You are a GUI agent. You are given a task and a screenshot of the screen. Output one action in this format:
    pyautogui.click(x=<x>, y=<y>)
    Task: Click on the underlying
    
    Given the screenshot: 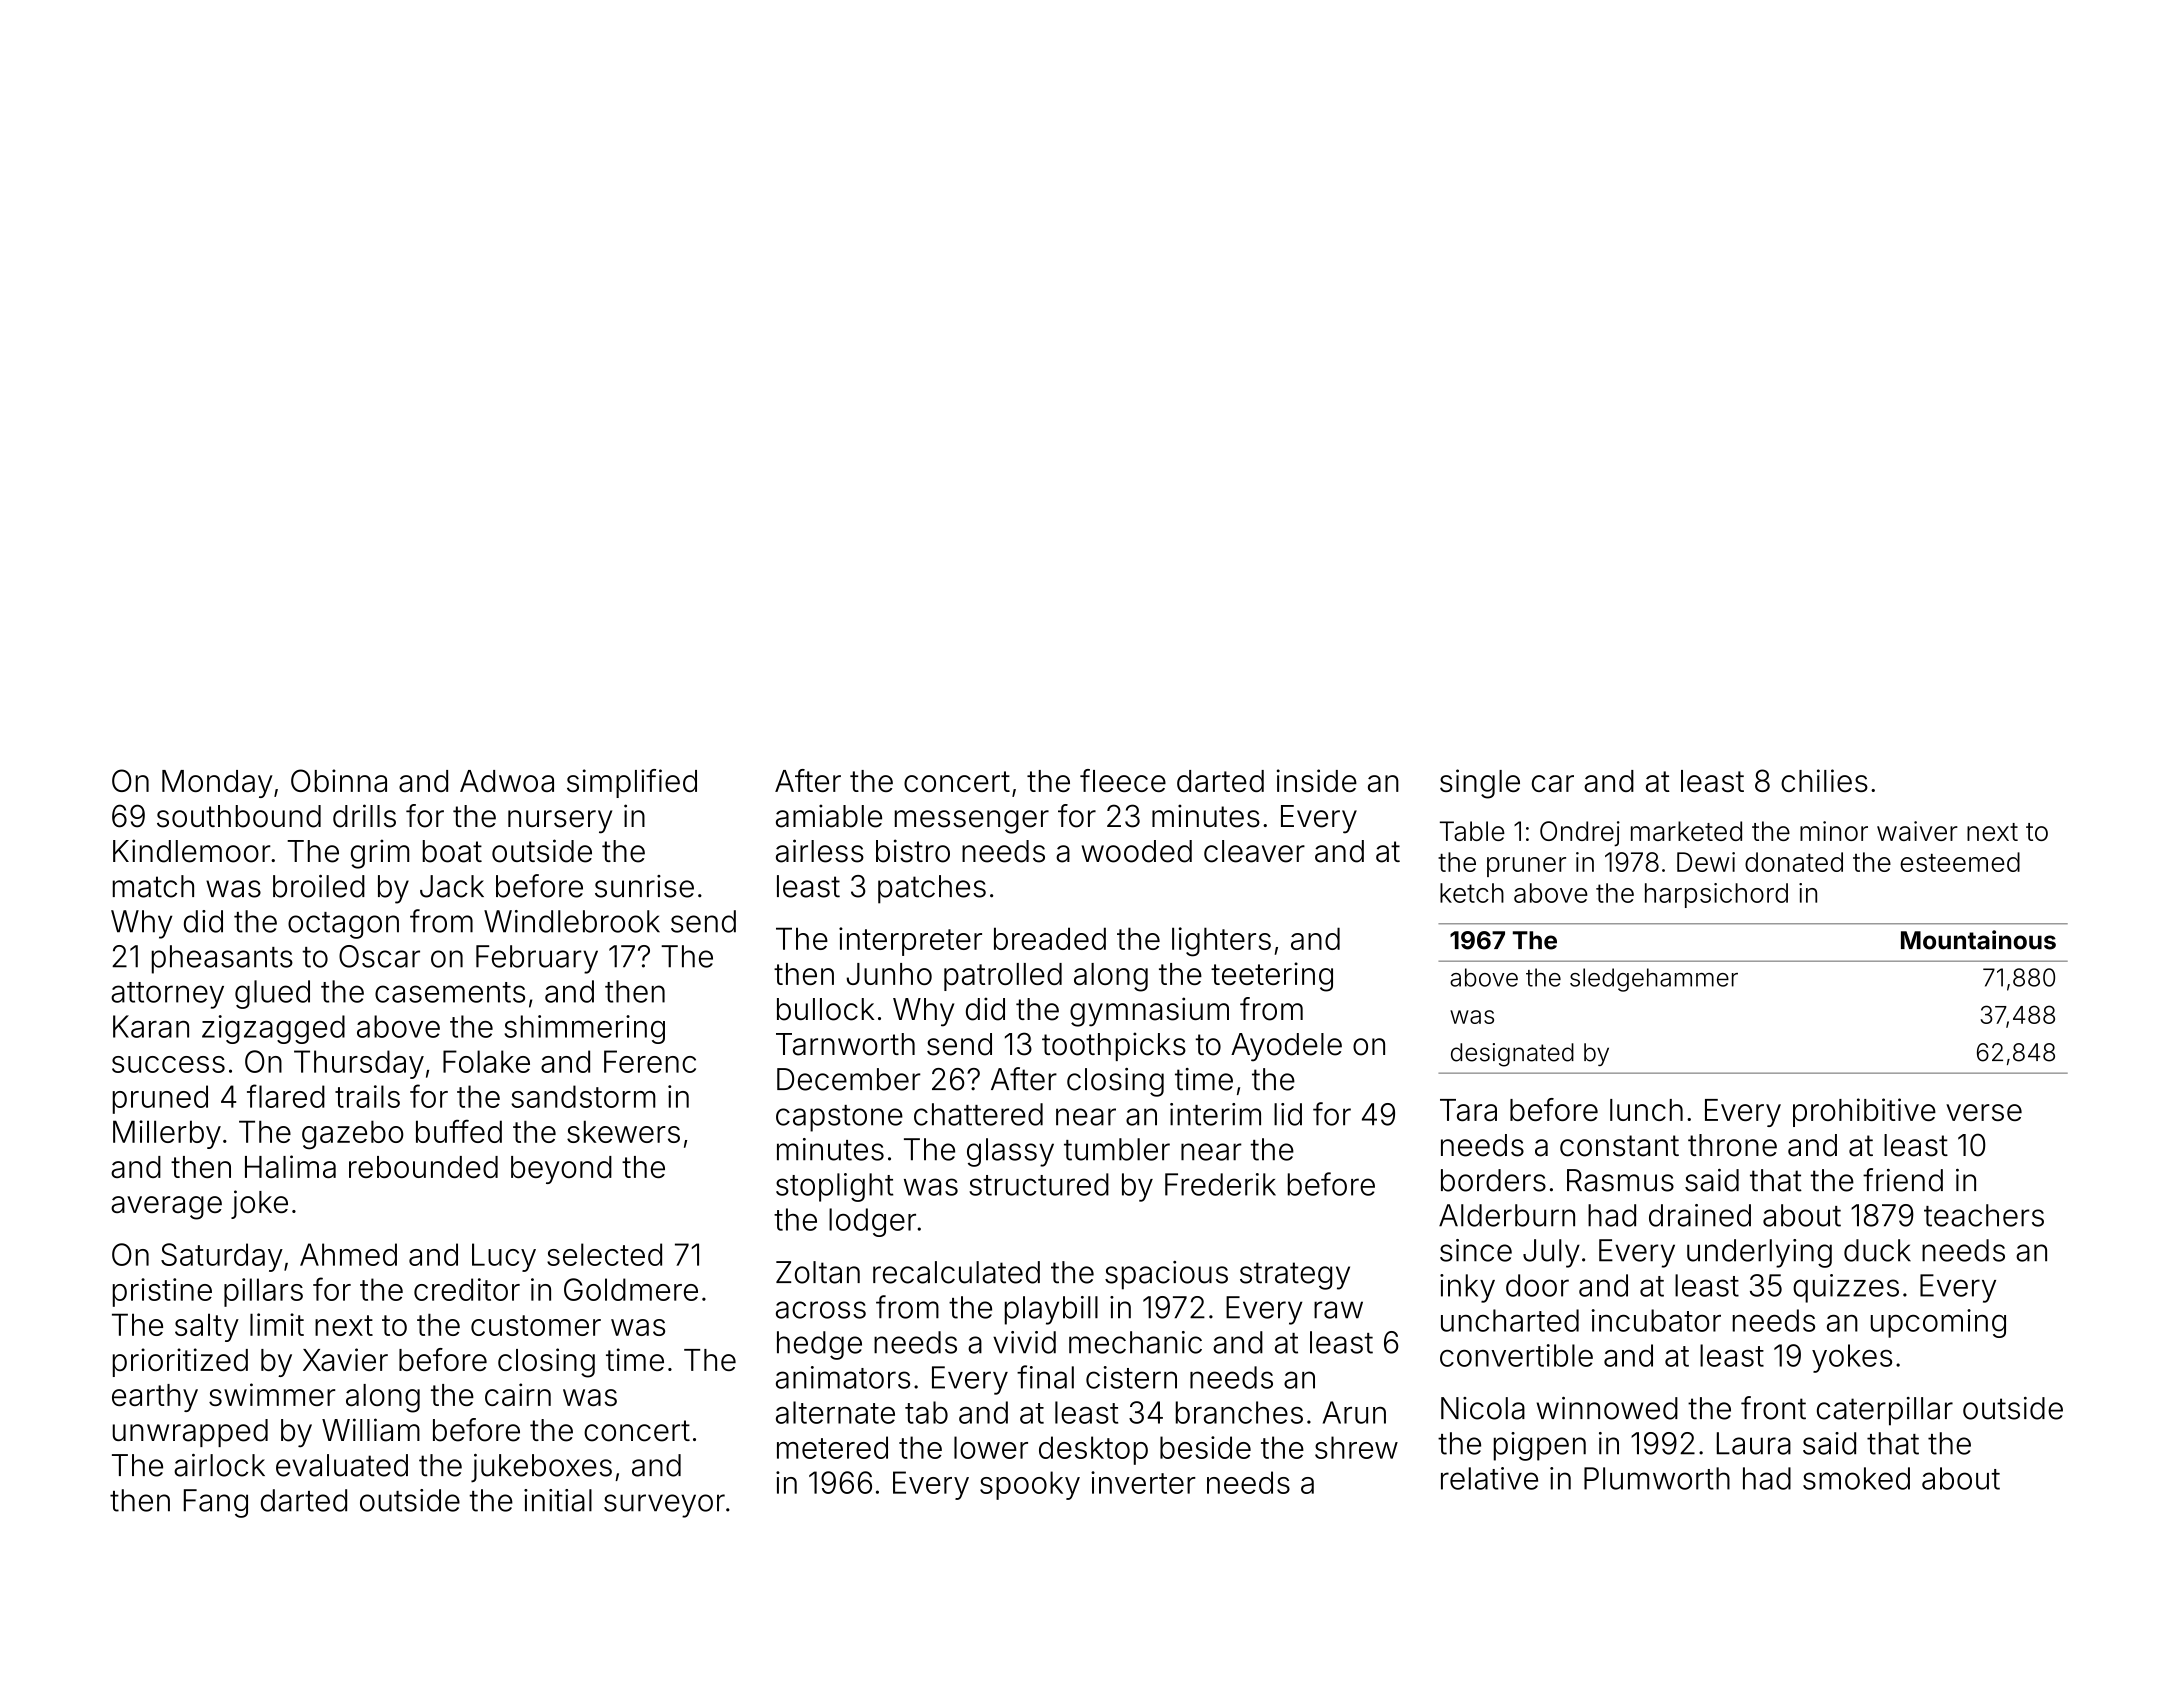 What is the action you would take?
    pyautogui.click(x=1759, y=1253)
